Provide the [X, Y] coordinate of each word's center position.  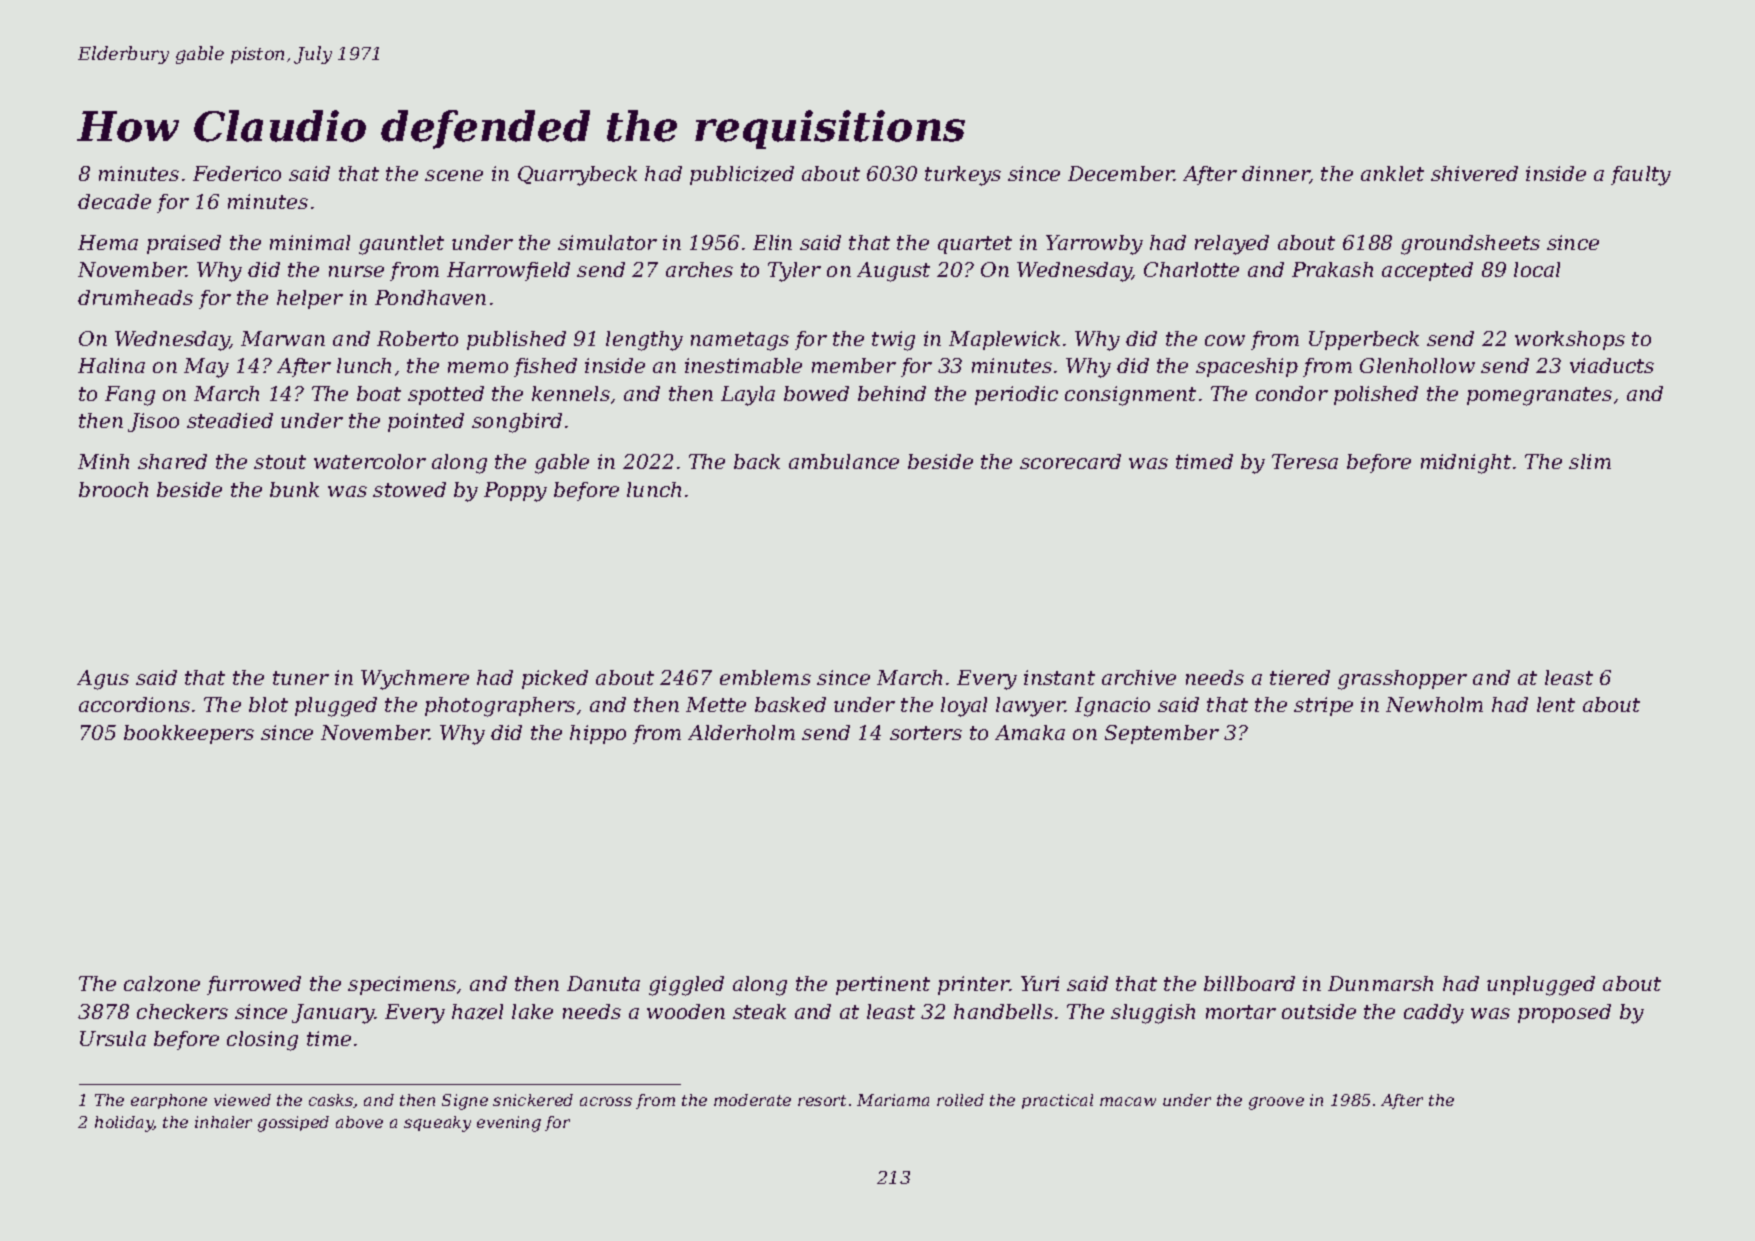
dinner [1276, 175]
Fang [130, 396]
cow [1225, 340]
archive [1139, 677]
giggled [686, 986]
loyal [964, 707]
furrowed [254, 985]
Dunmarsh [1380, 983]
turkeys [963, 176]
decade [114, 201]
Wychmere [415, 680]
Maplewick [1004, 340]
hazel [477, 1012]
